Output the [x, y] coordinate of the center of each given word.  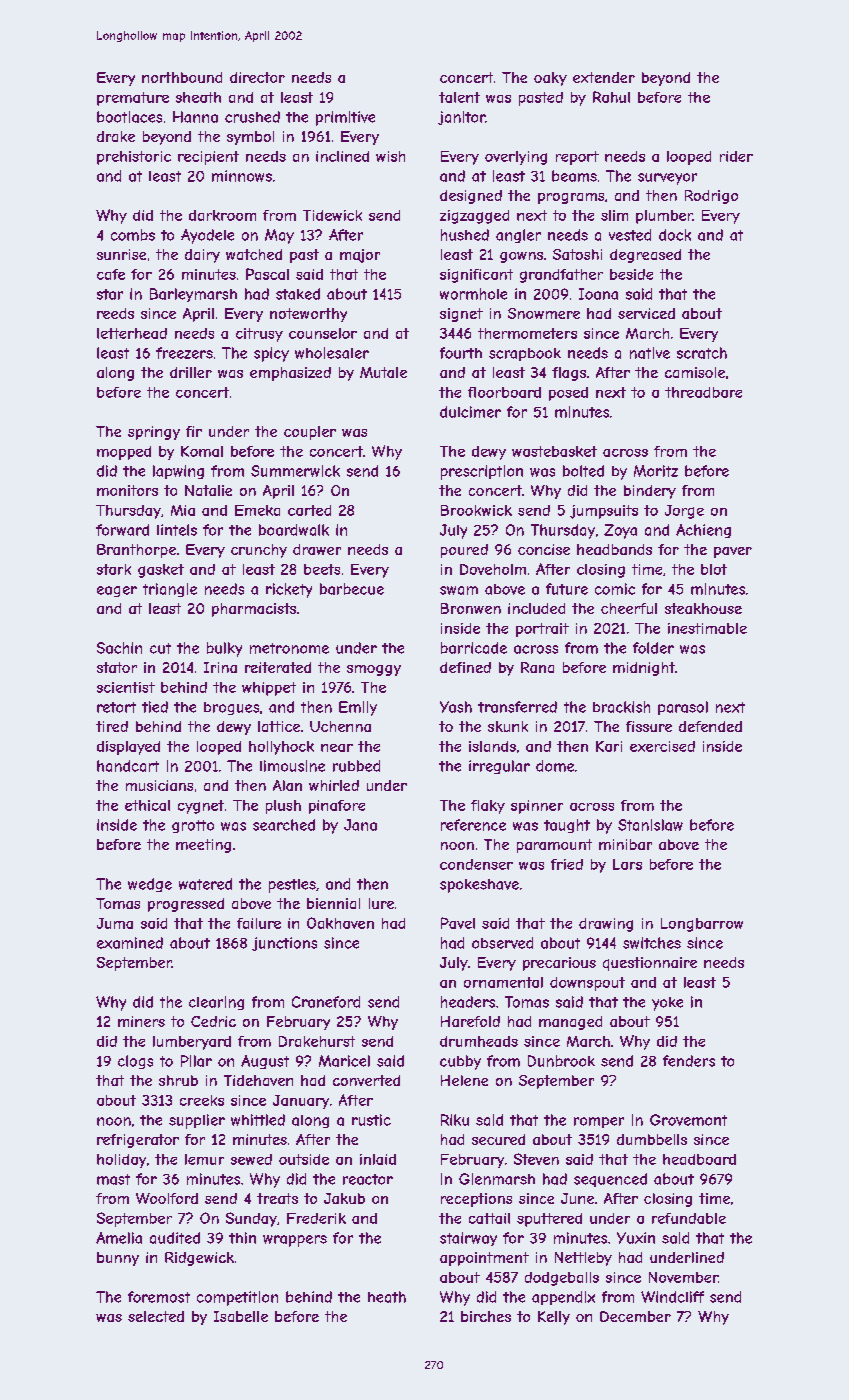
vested [630, 235]
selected [156, 1316]
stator [117, 667]
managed [570, 1023]
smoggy [374, 670]
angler [518, 236]
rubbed [356, 766]
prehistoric [134, 158]
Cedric [213, 1021]
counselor [323, 333]
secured [498, 1139]
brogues [231, 708]
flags [569, 374]
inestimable [707, 628]
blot [714, 569]
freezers [184, 353]
